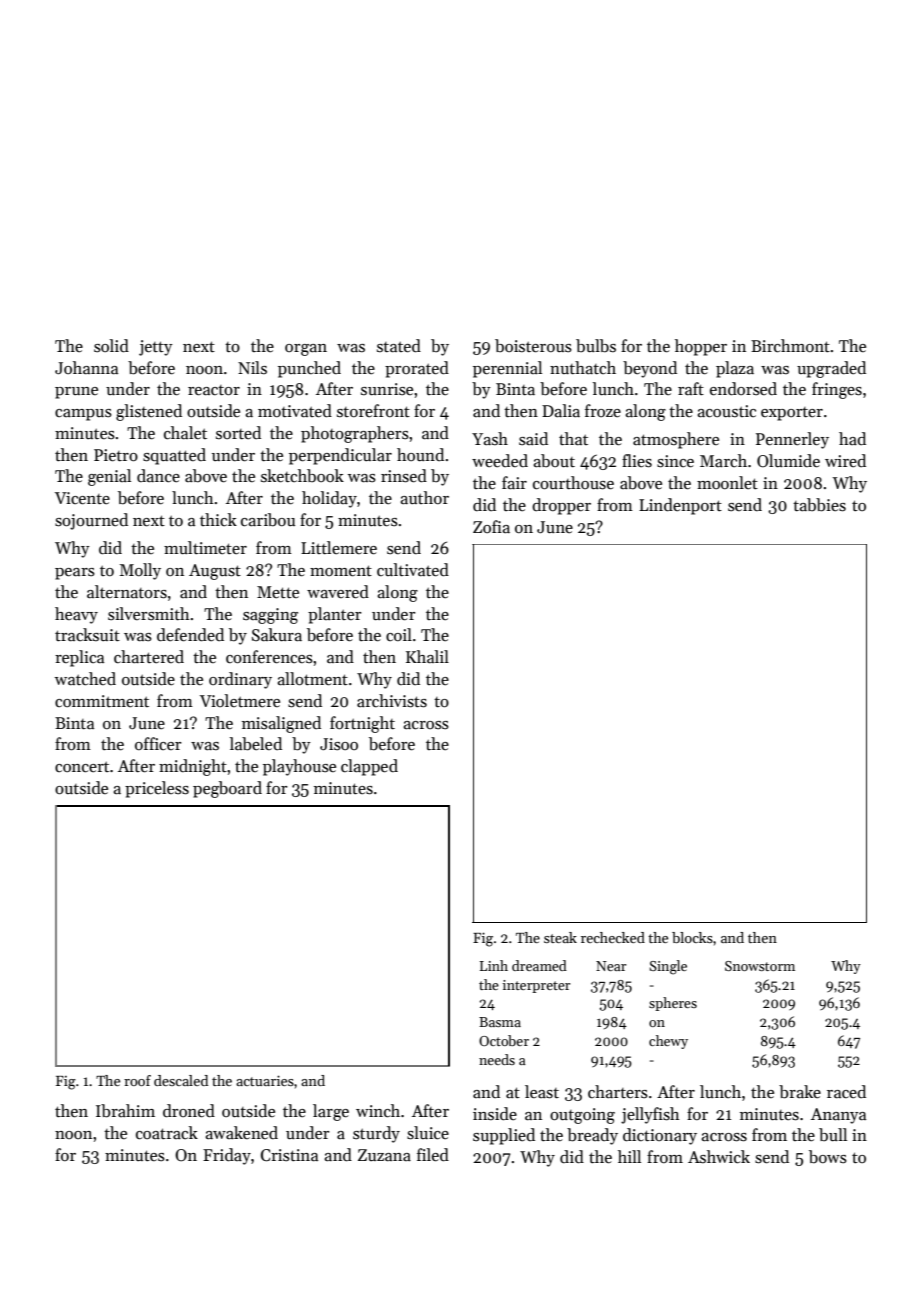 The width and height of the document is (922, 1309). I want to click on prorated, so click(417, 369).
